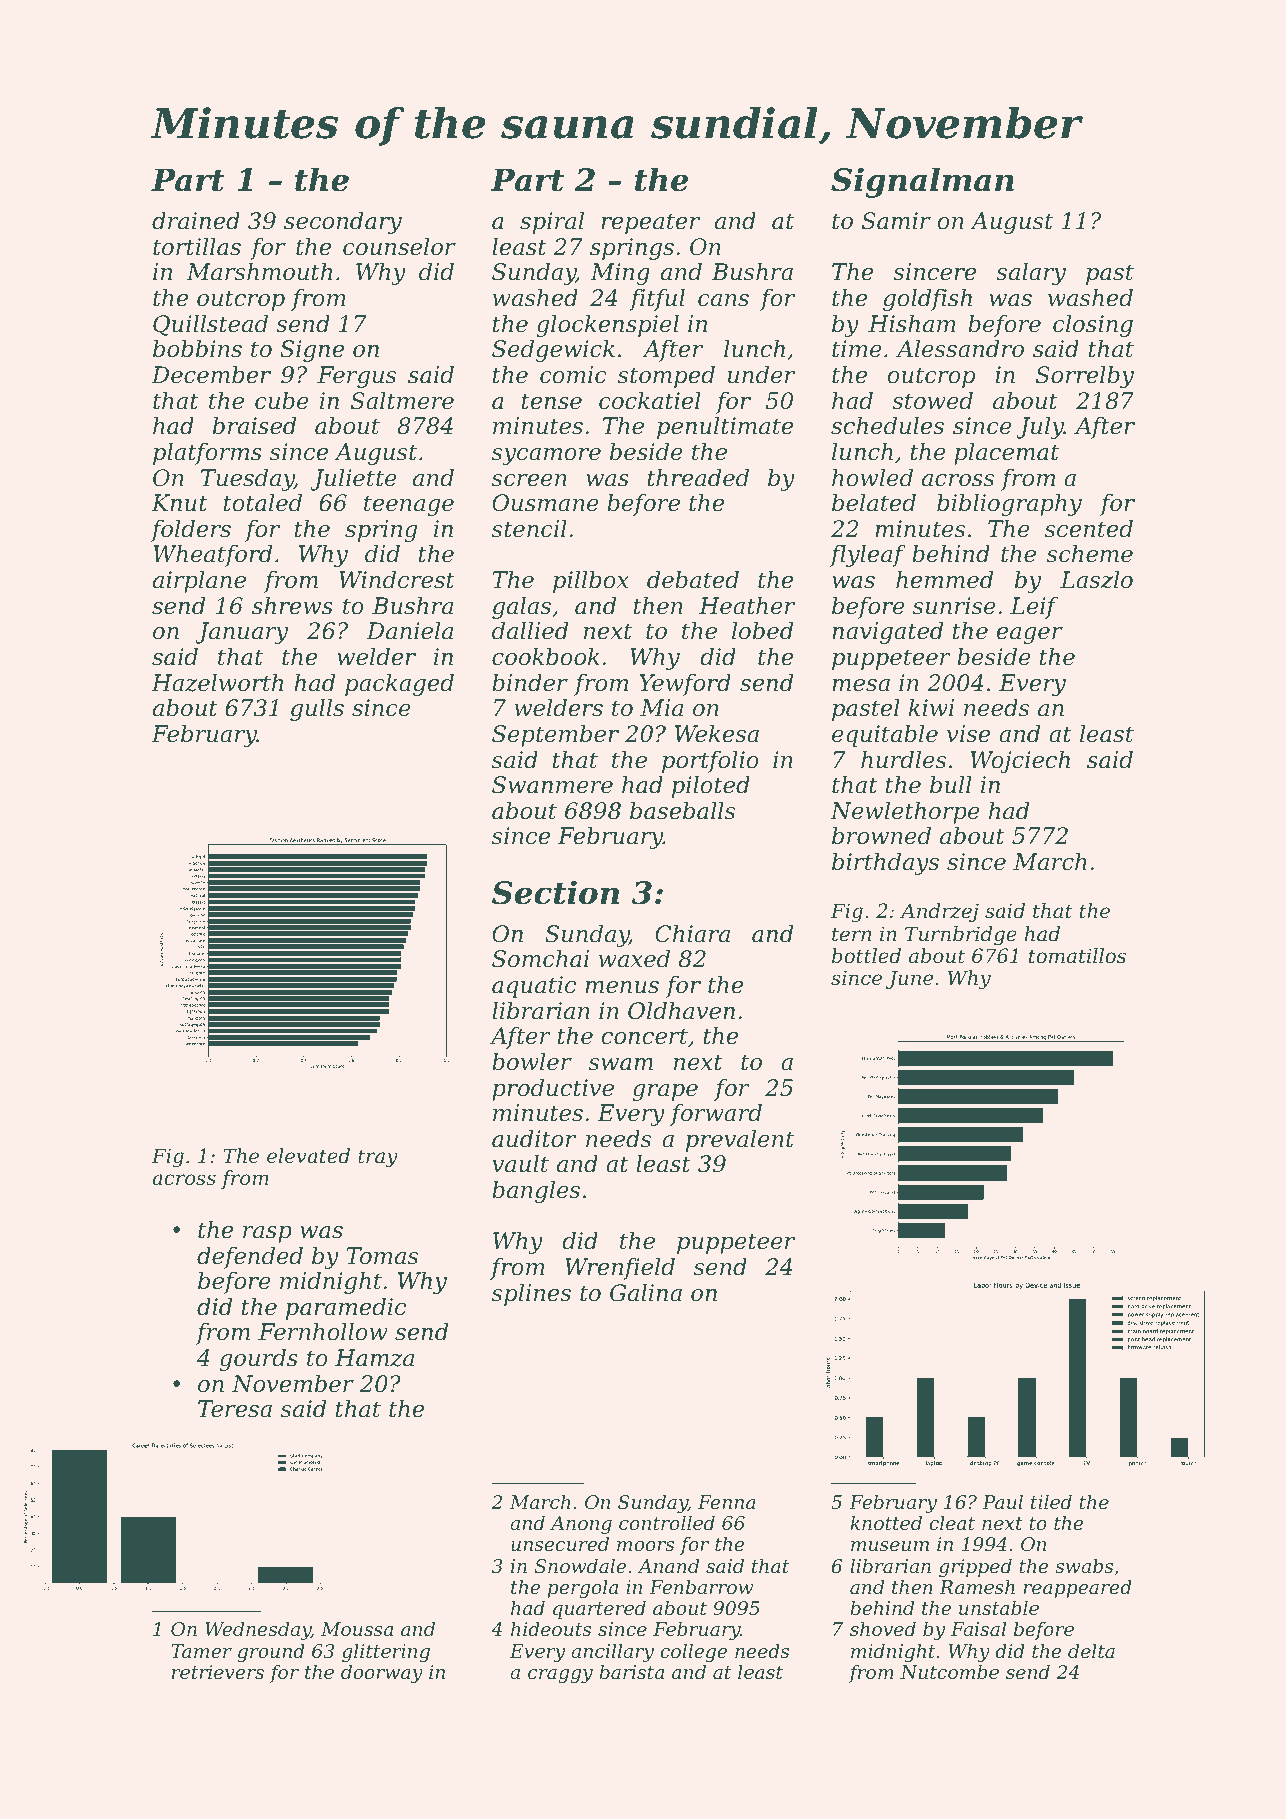 Image resolution: width=1286 pixels, height=1819 pixels. What do you see at coordinates (258, 1360) in the screenshot?
I see `gourds` at bounding box center [258, 1360].
